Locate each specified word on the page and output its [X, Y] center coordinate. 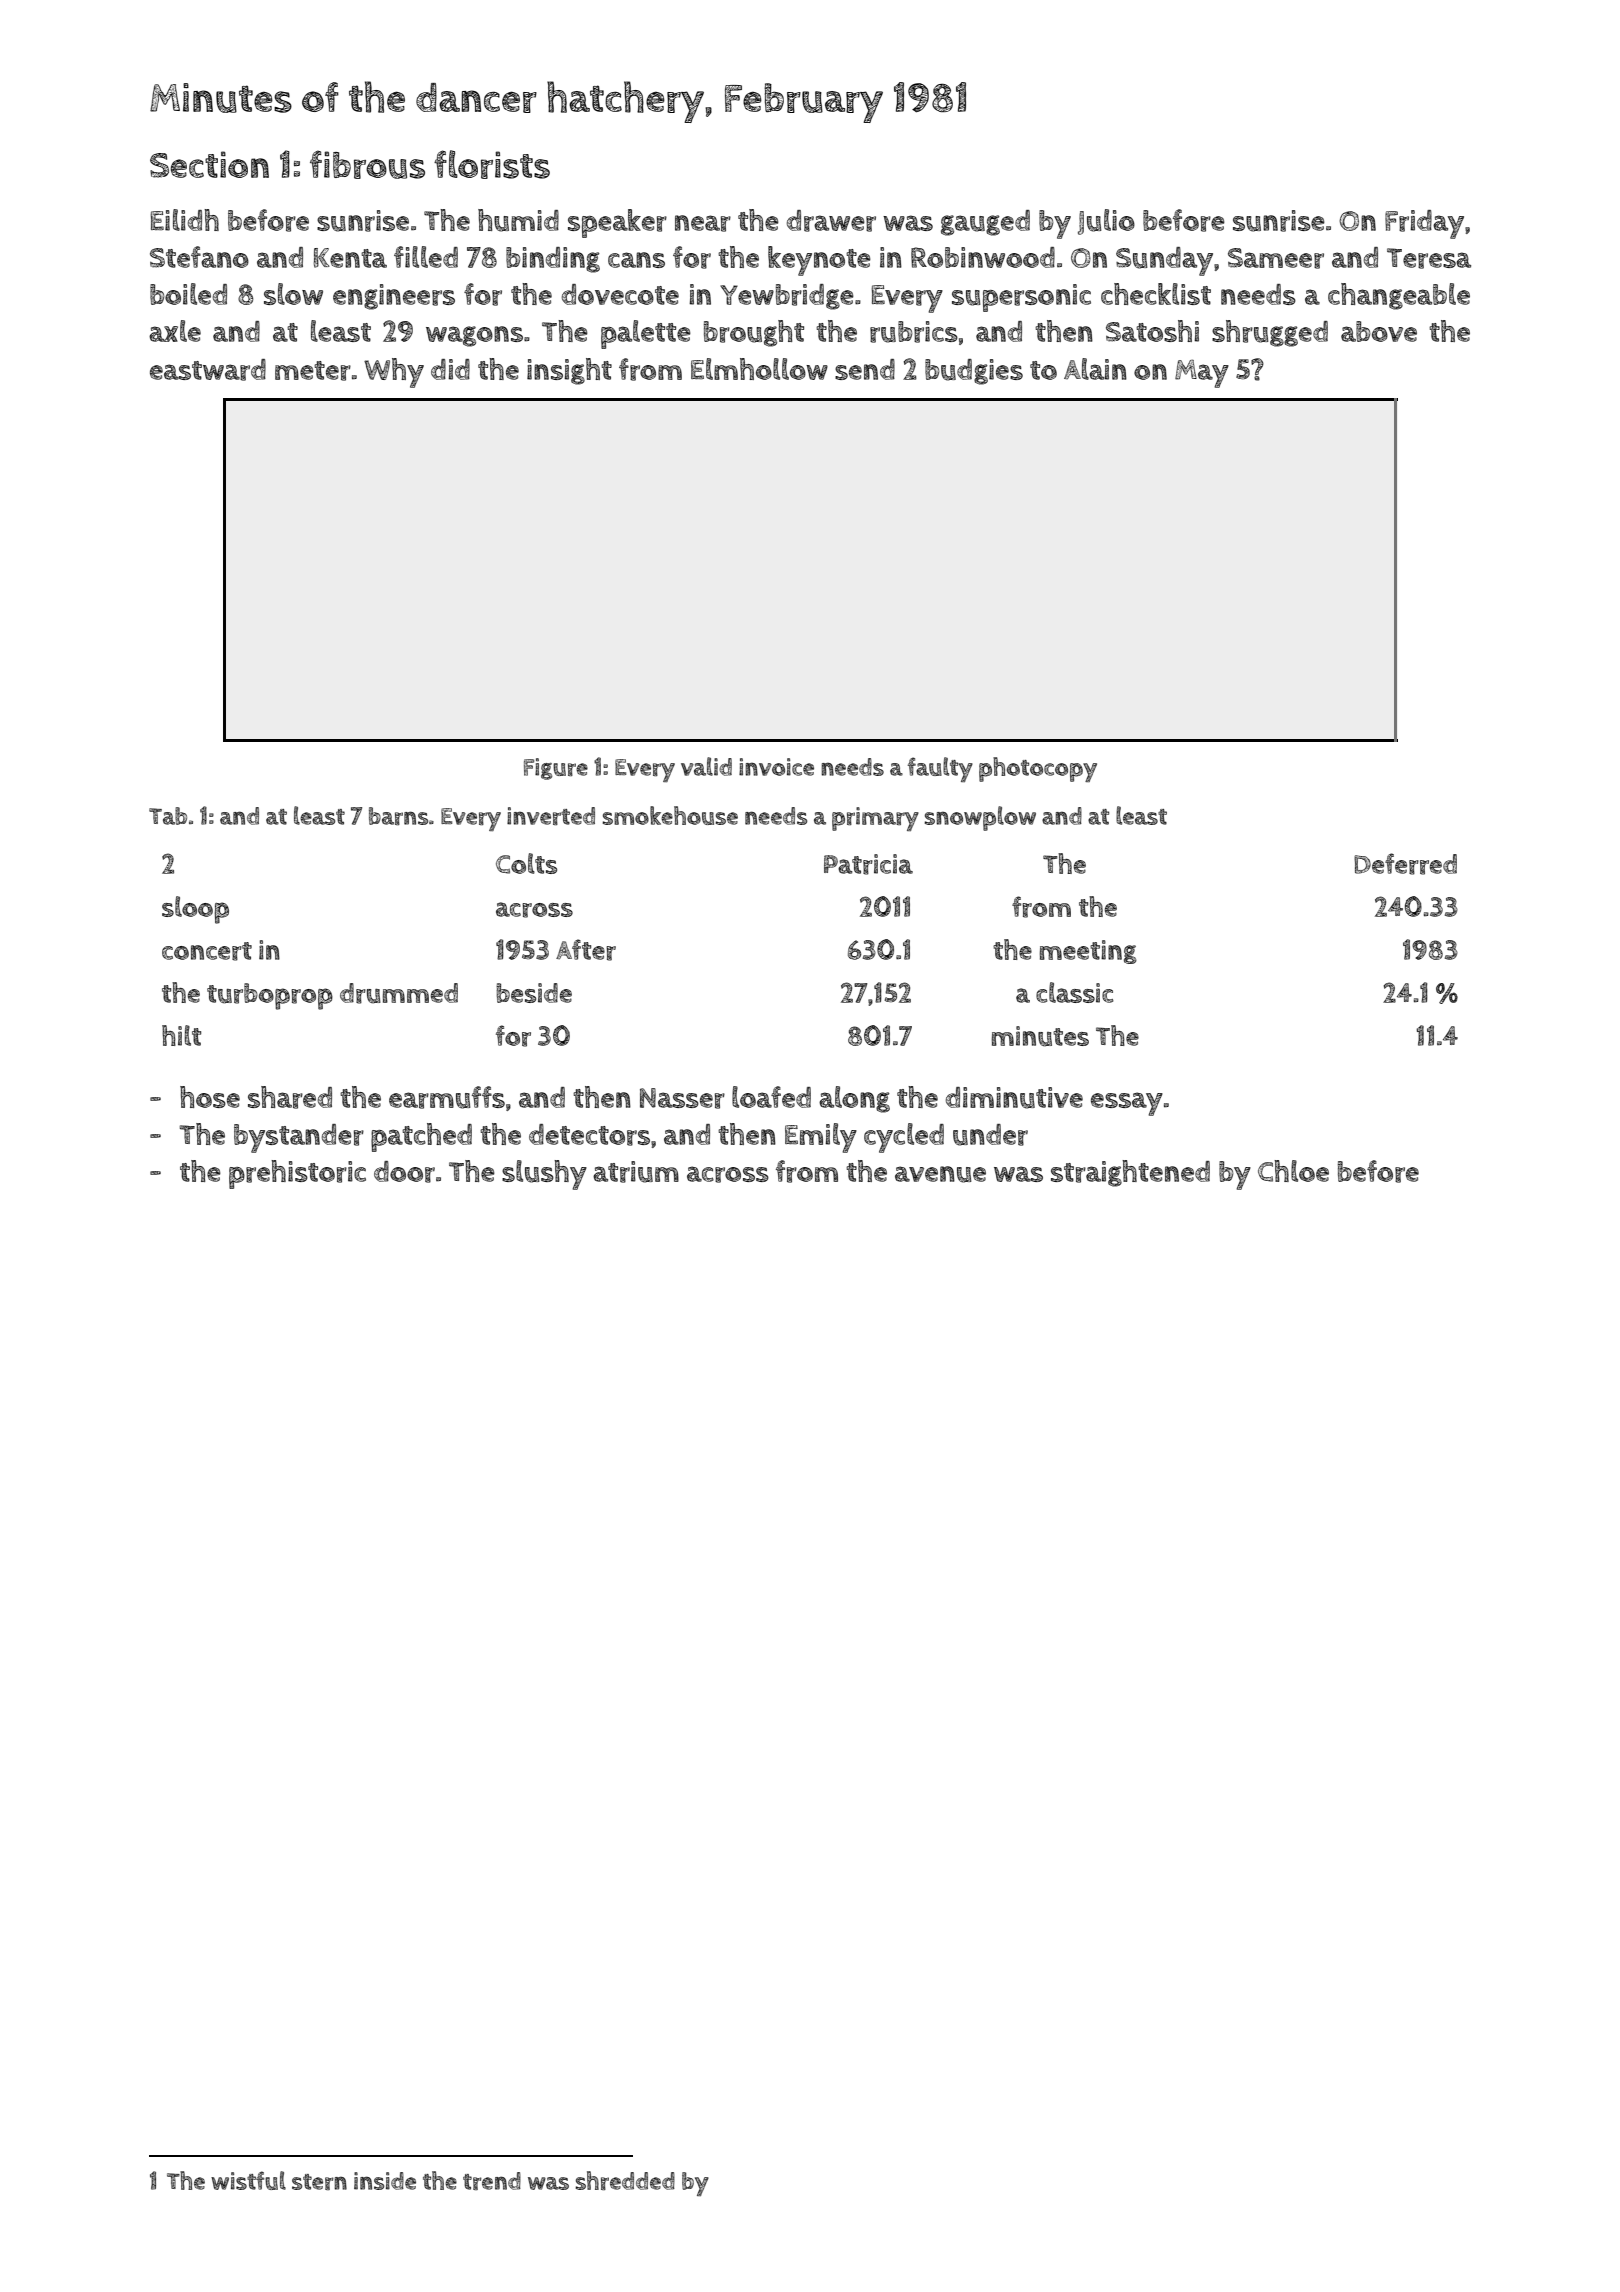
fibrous [367, 164]
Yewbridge [787, 297]
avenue [940, 1174]
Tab [168, 816]
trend [492, 2181]
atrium [636, 1172]
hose [210, 1097]
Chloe [1293, 1171]
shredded [625, 2180]
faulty [940, 769]
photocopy [1038, 769]
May [1202, 373]
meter [313, 371]
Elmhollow [759, 369]
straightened [1130, 1173]
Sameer [1276, 258]
